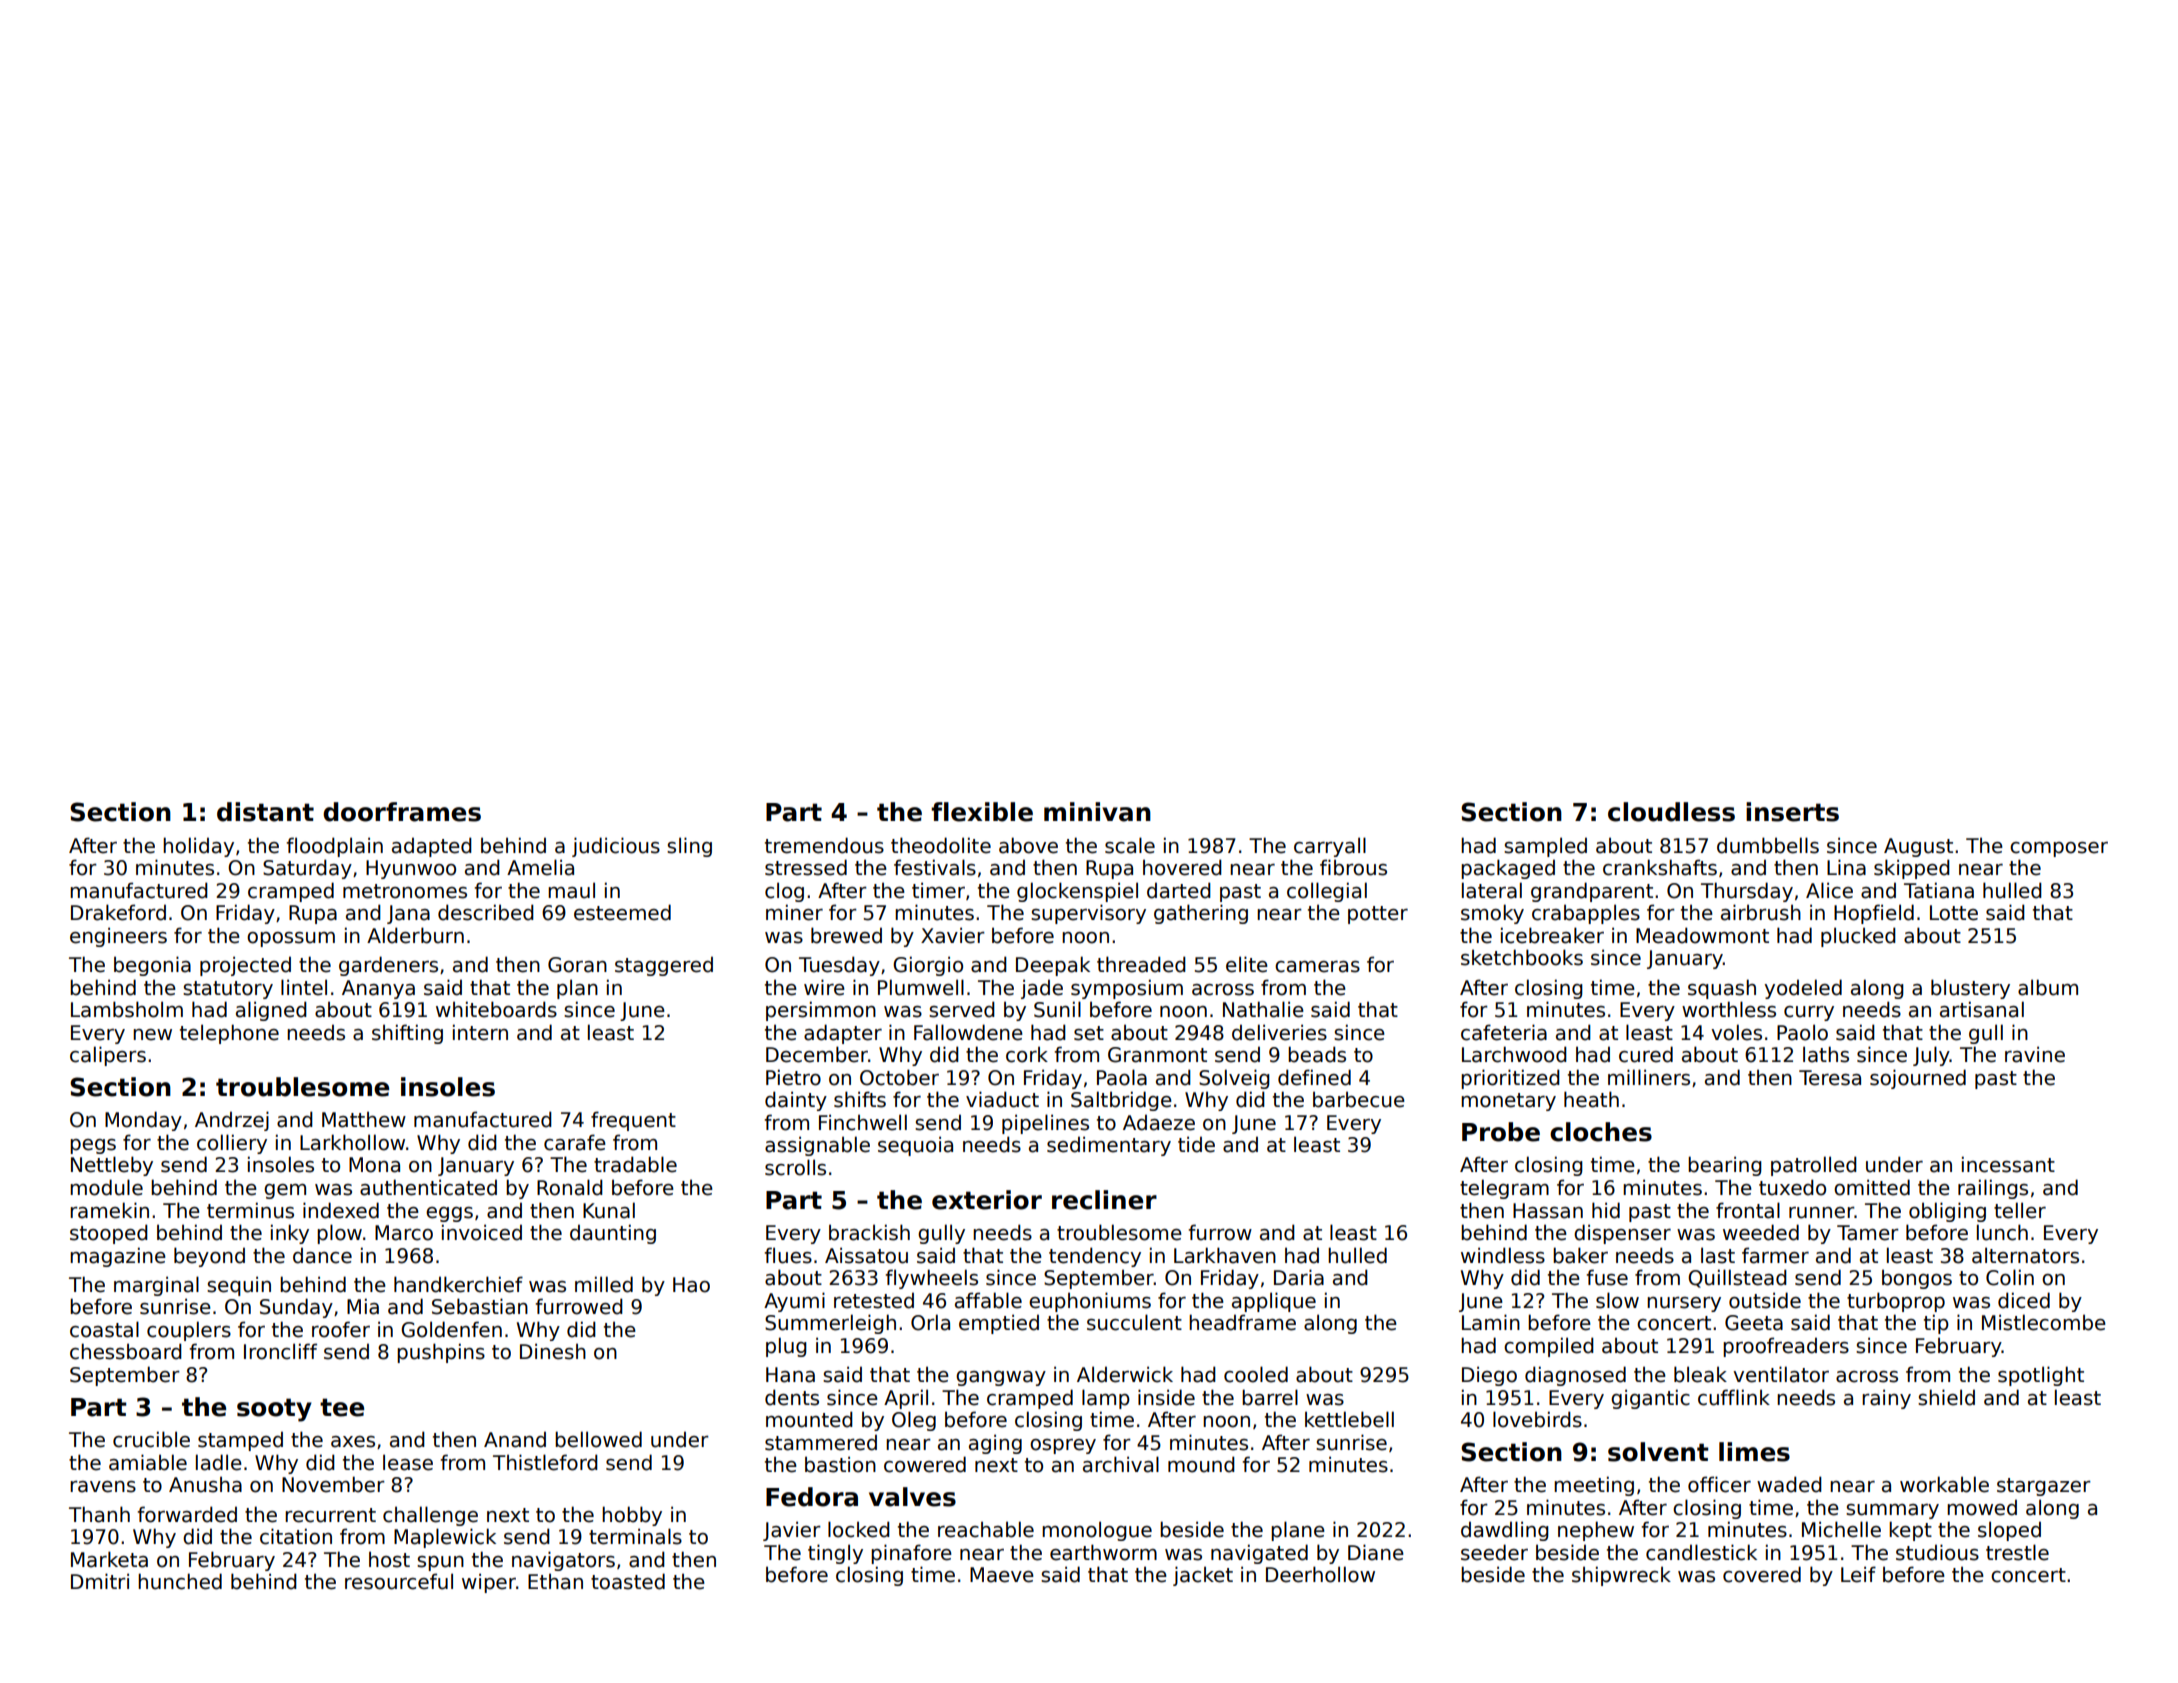 This screenshot has width=2178, height=1683. Describe the element at coordinates (1053, 966) in the screenshot. I see `Deepak` at that location.
